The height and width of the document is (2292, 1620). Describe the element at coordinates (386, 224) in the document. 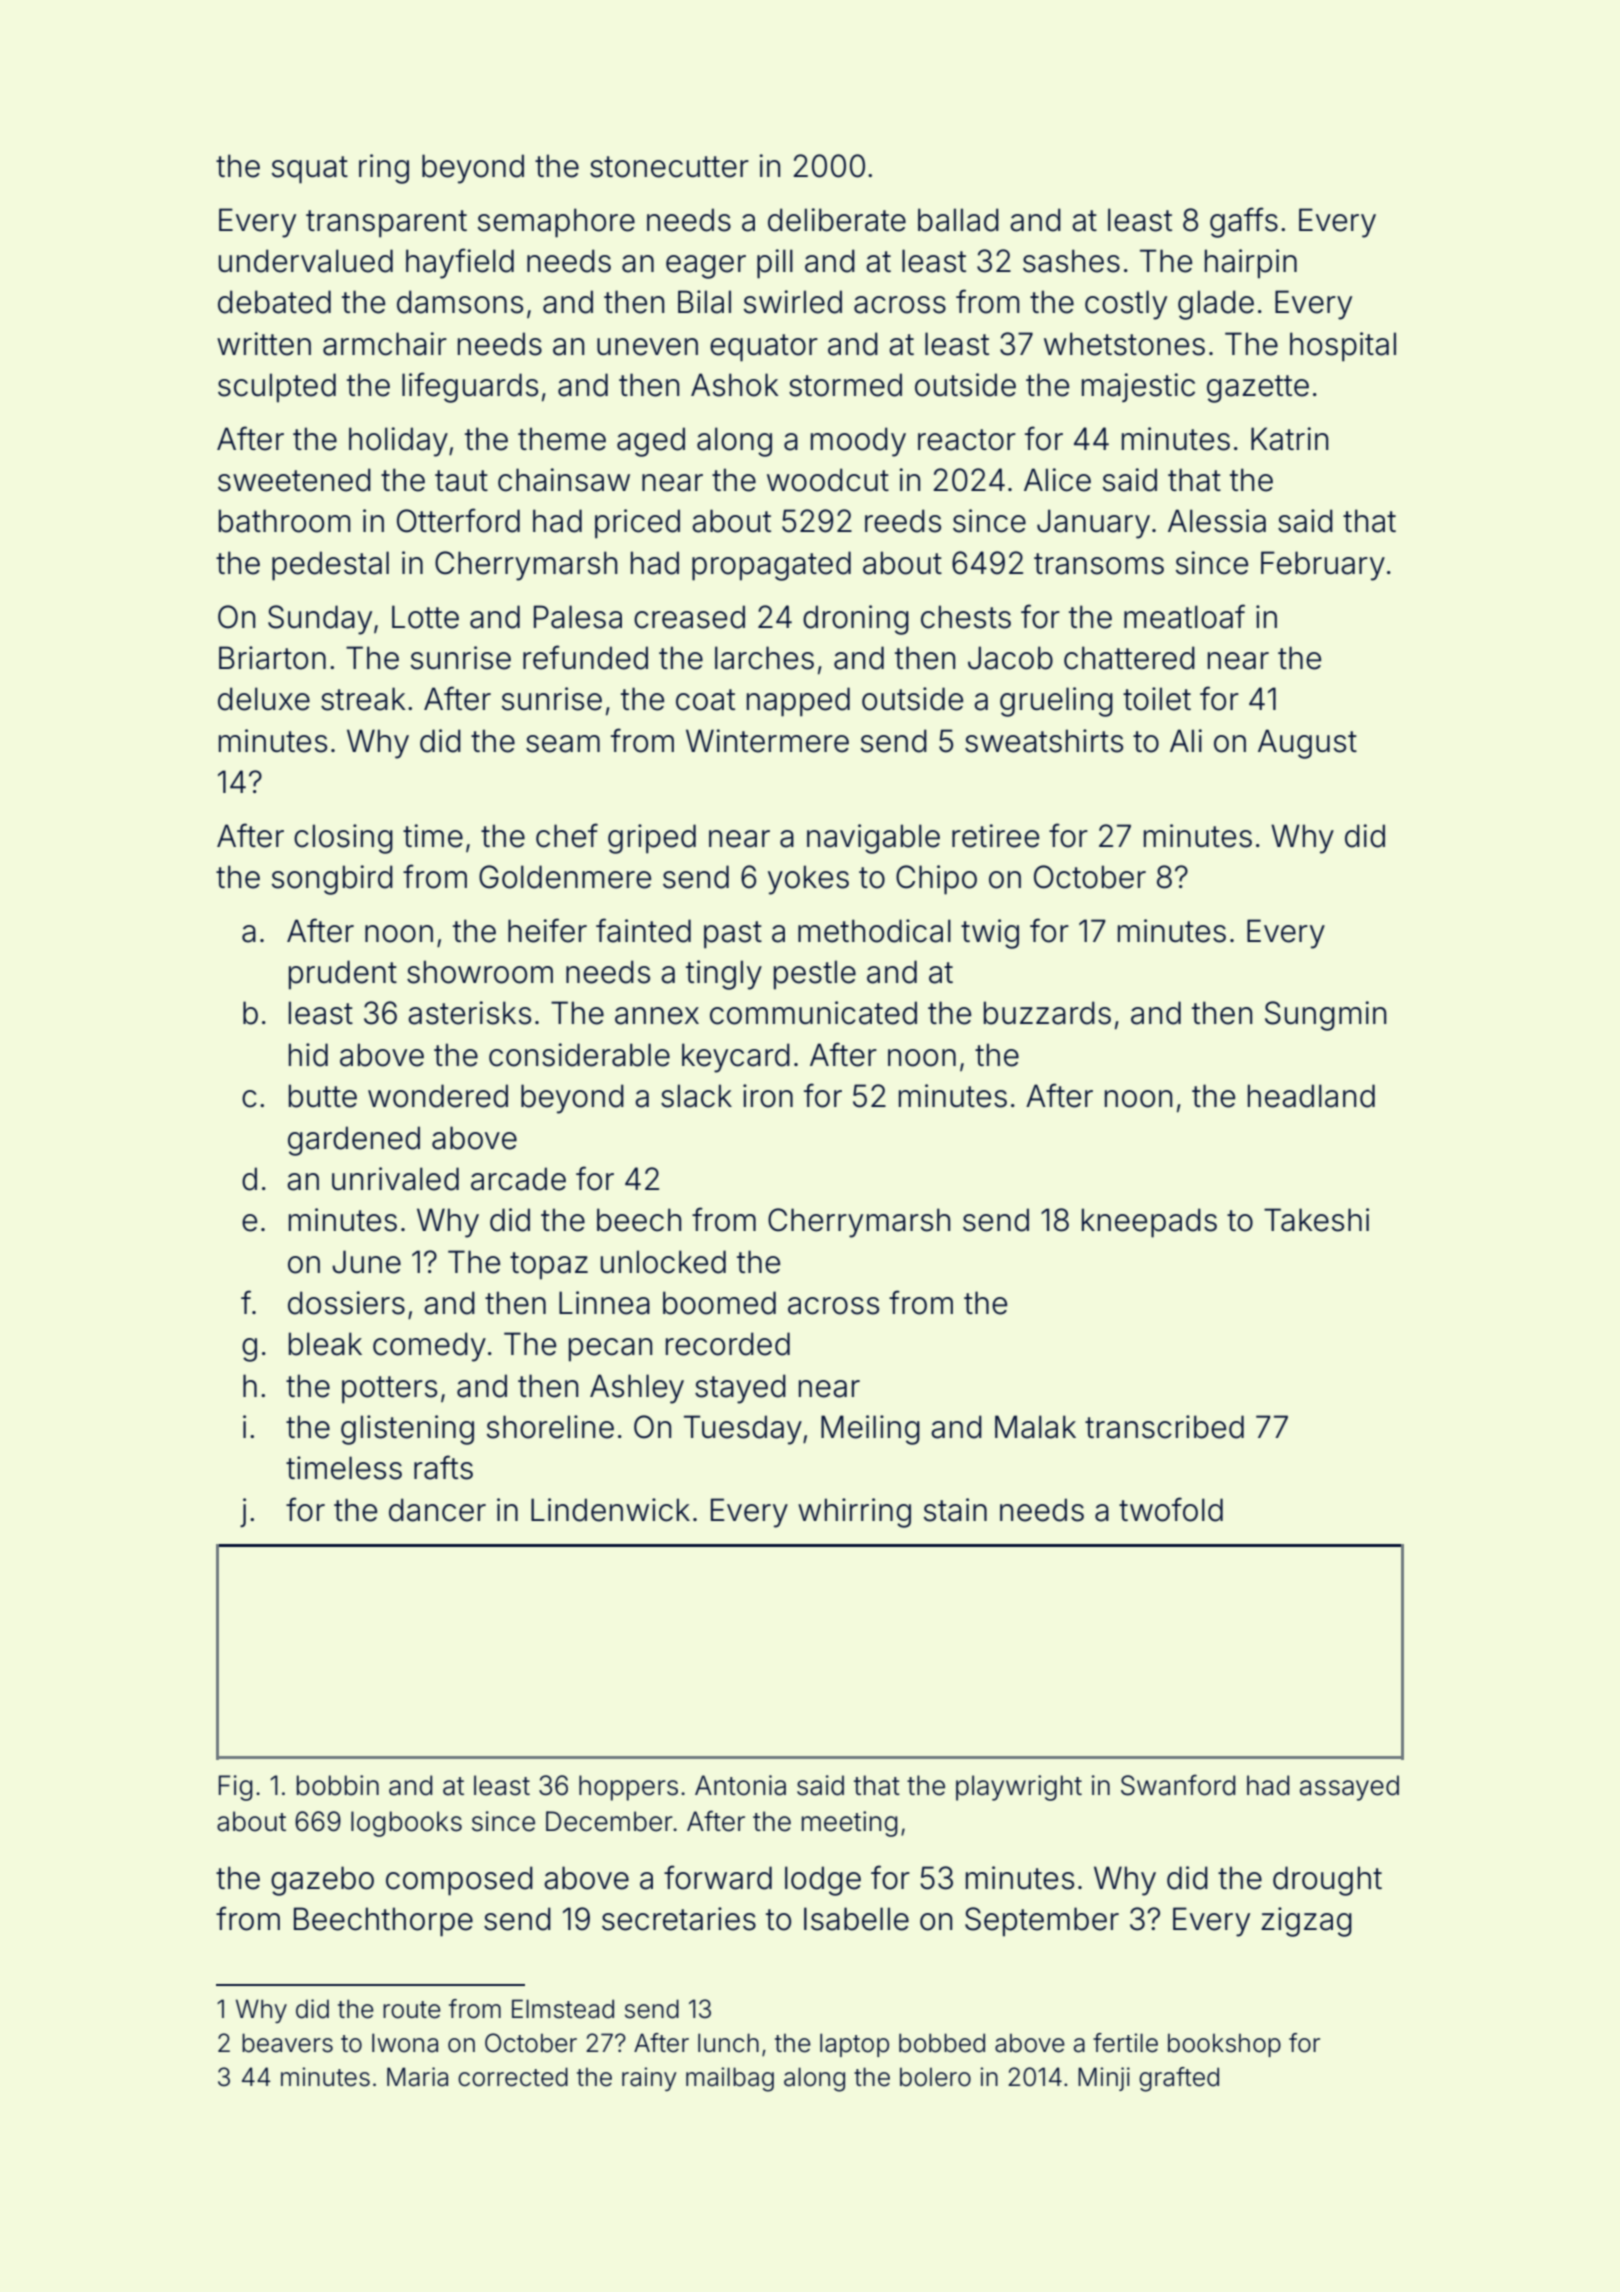

I see `transparent` at that location.
